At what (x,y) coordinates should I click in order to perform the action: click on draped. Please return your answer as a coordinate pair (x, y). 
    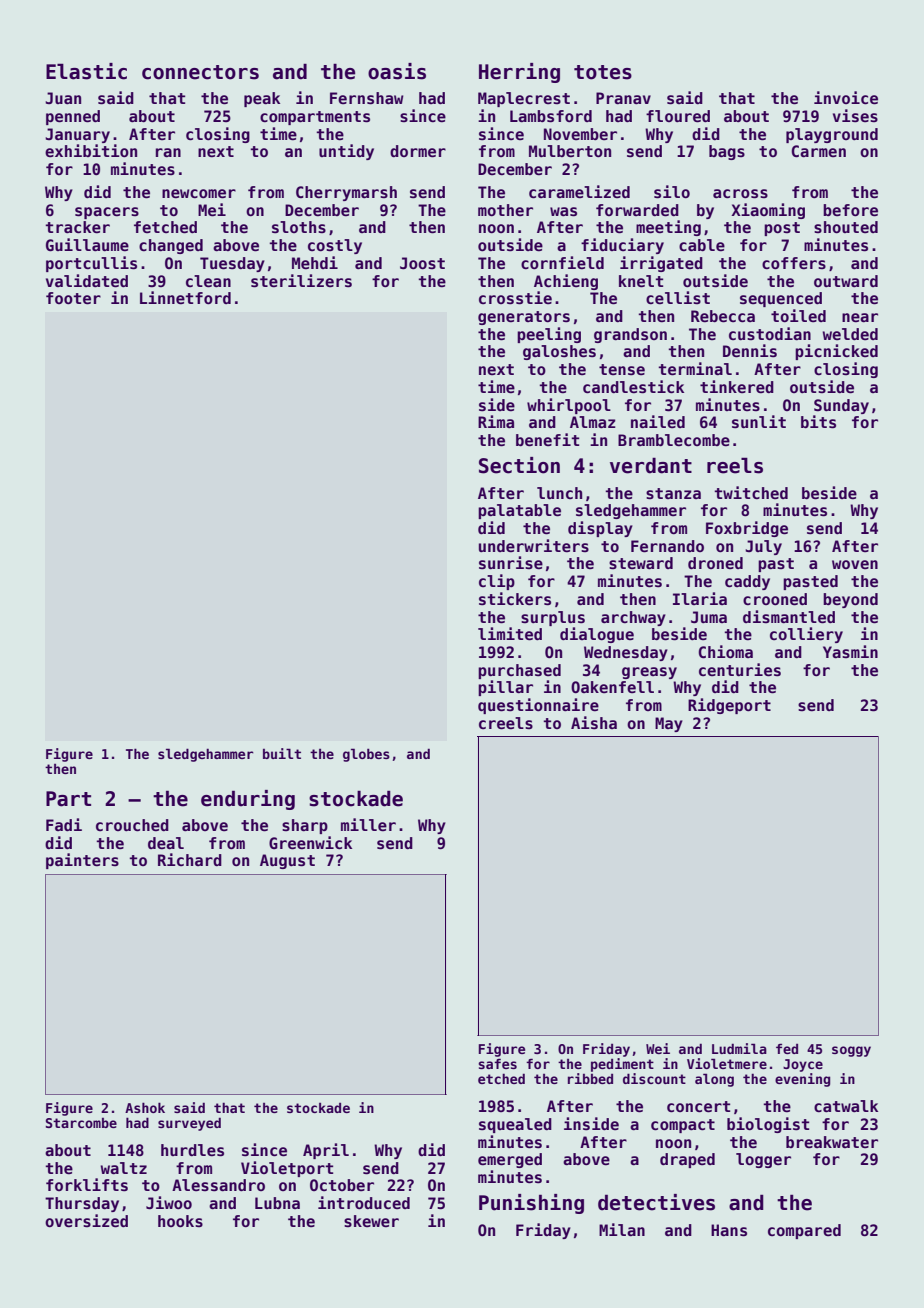
    Looking at the image, I should click on (687, 1160).
